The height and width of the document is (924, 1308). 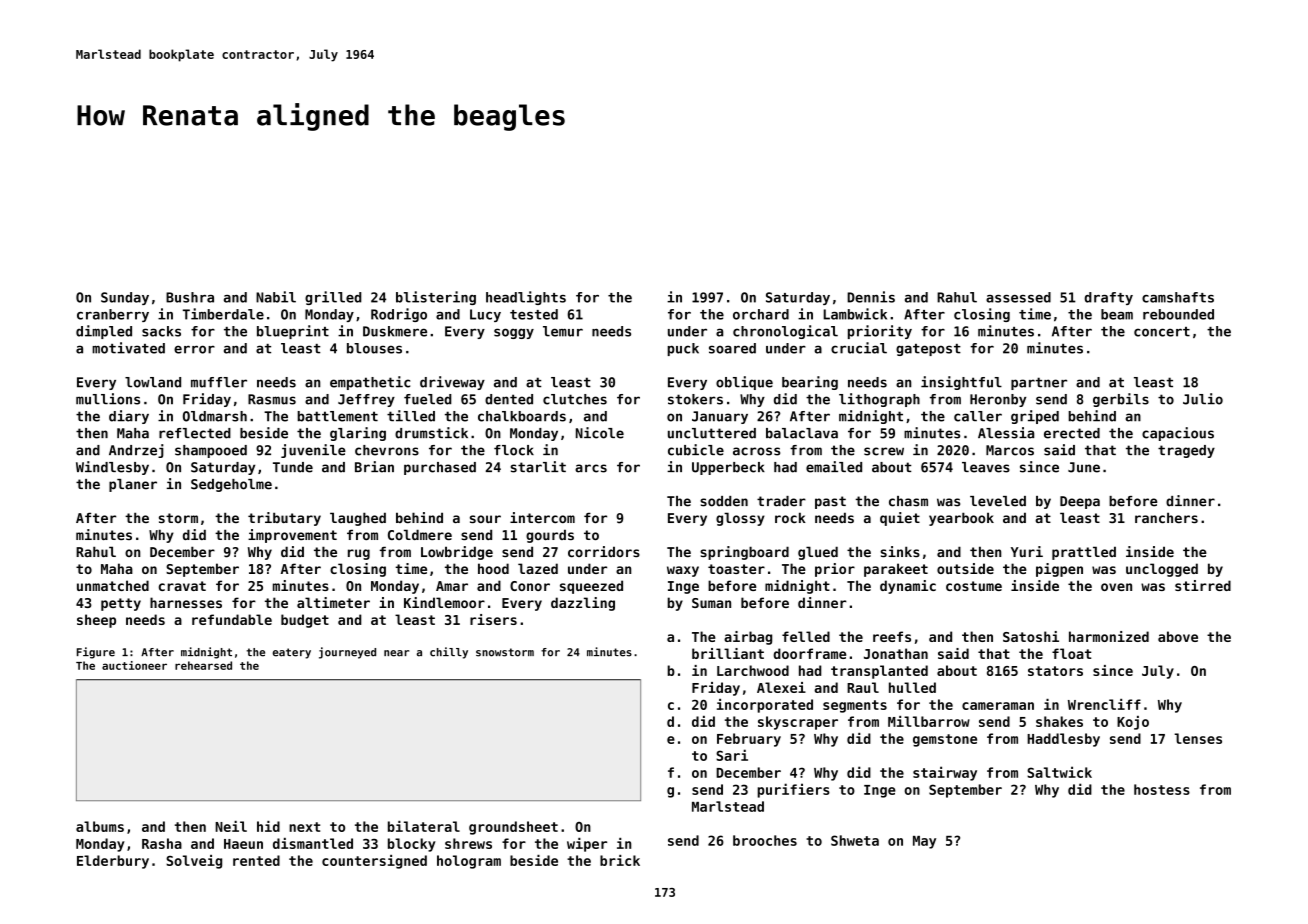 What do you see at coordinates (1162, 332) in the document?
I see `concert` at bounding box center [1162, 332].
